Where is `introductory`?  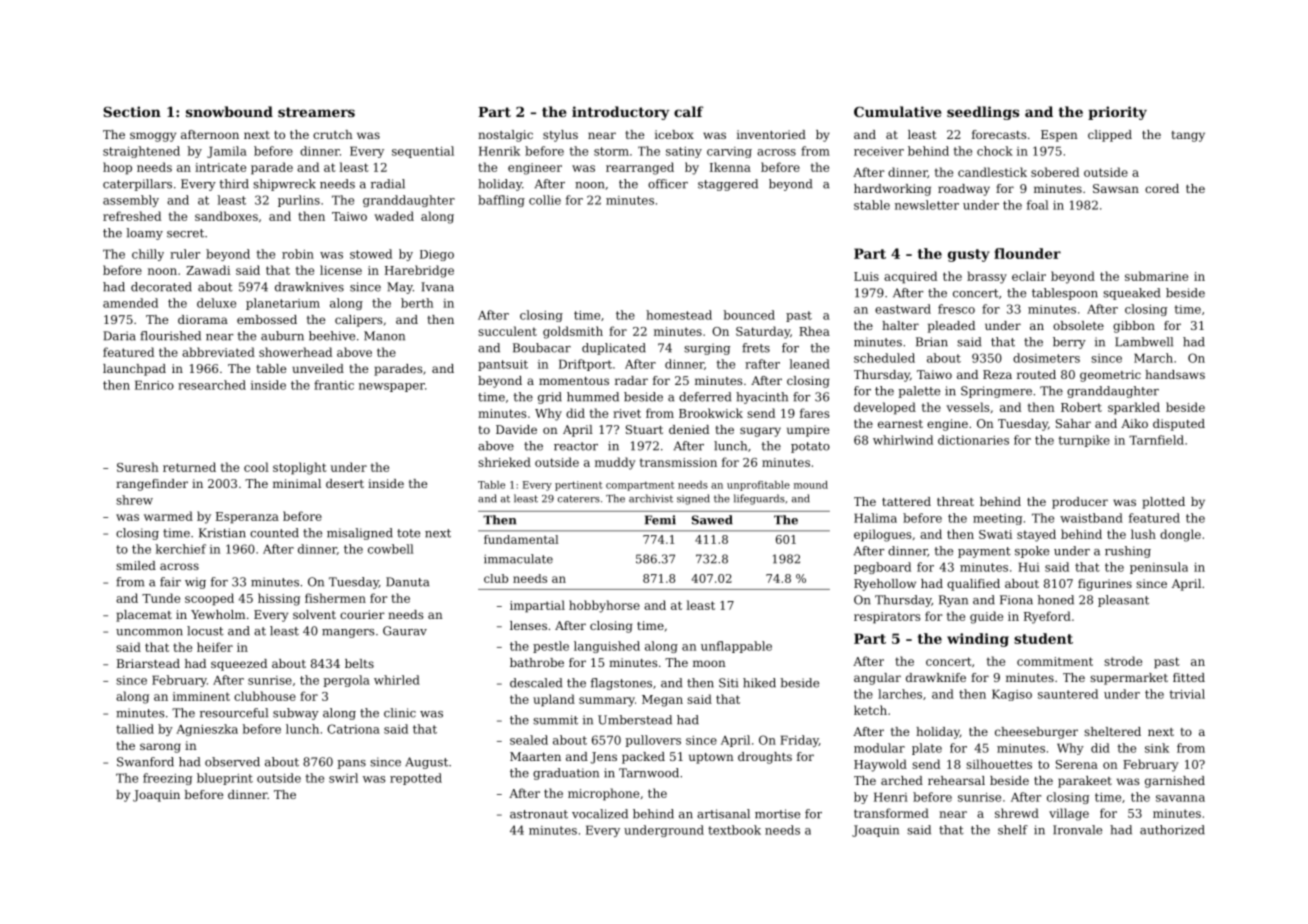 introductory is located at coordinates (620, 113).
